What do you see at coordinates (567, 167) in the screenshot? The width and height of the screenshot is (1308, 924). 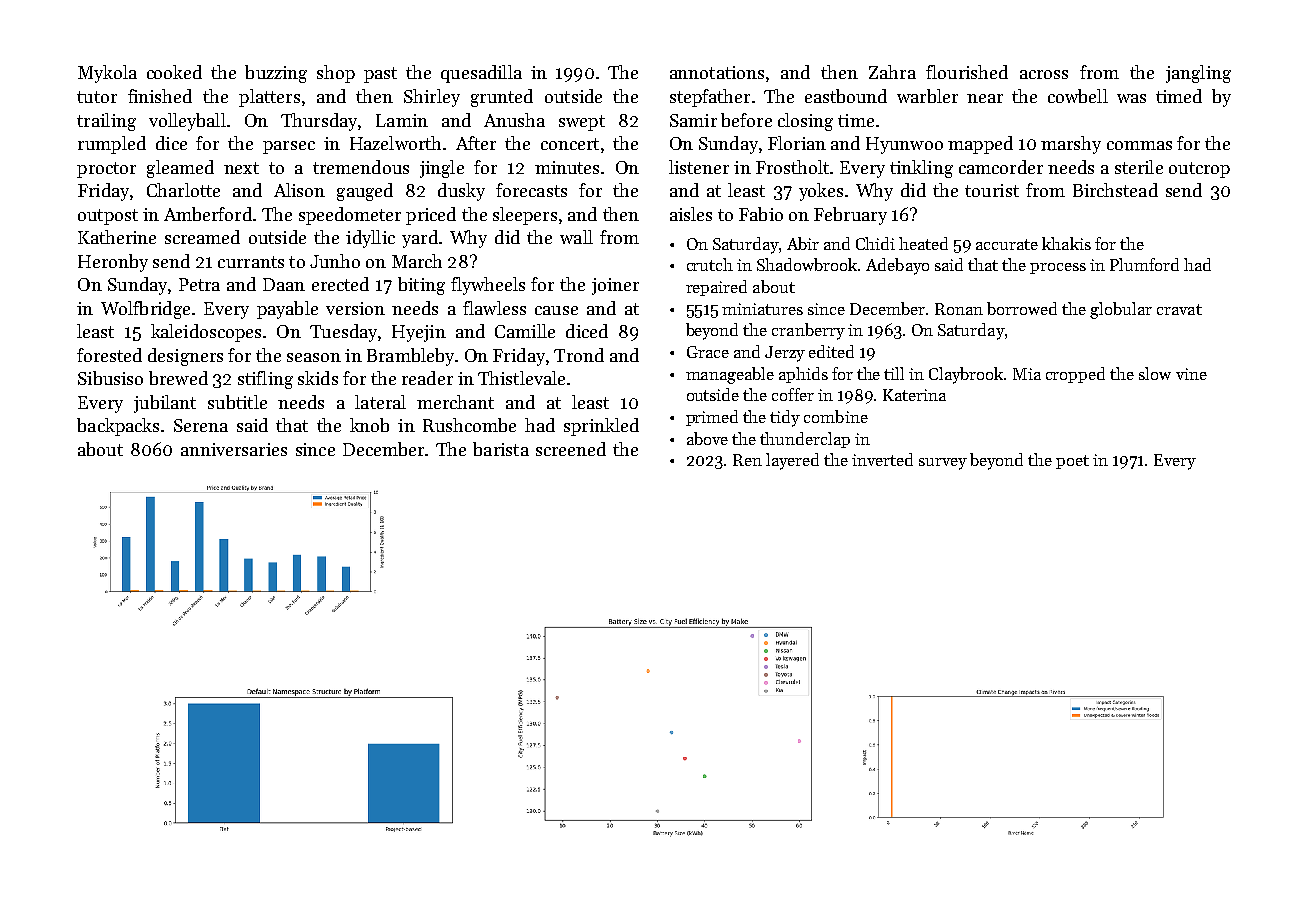 I see `minutes` at bounding box center [567, 167].
